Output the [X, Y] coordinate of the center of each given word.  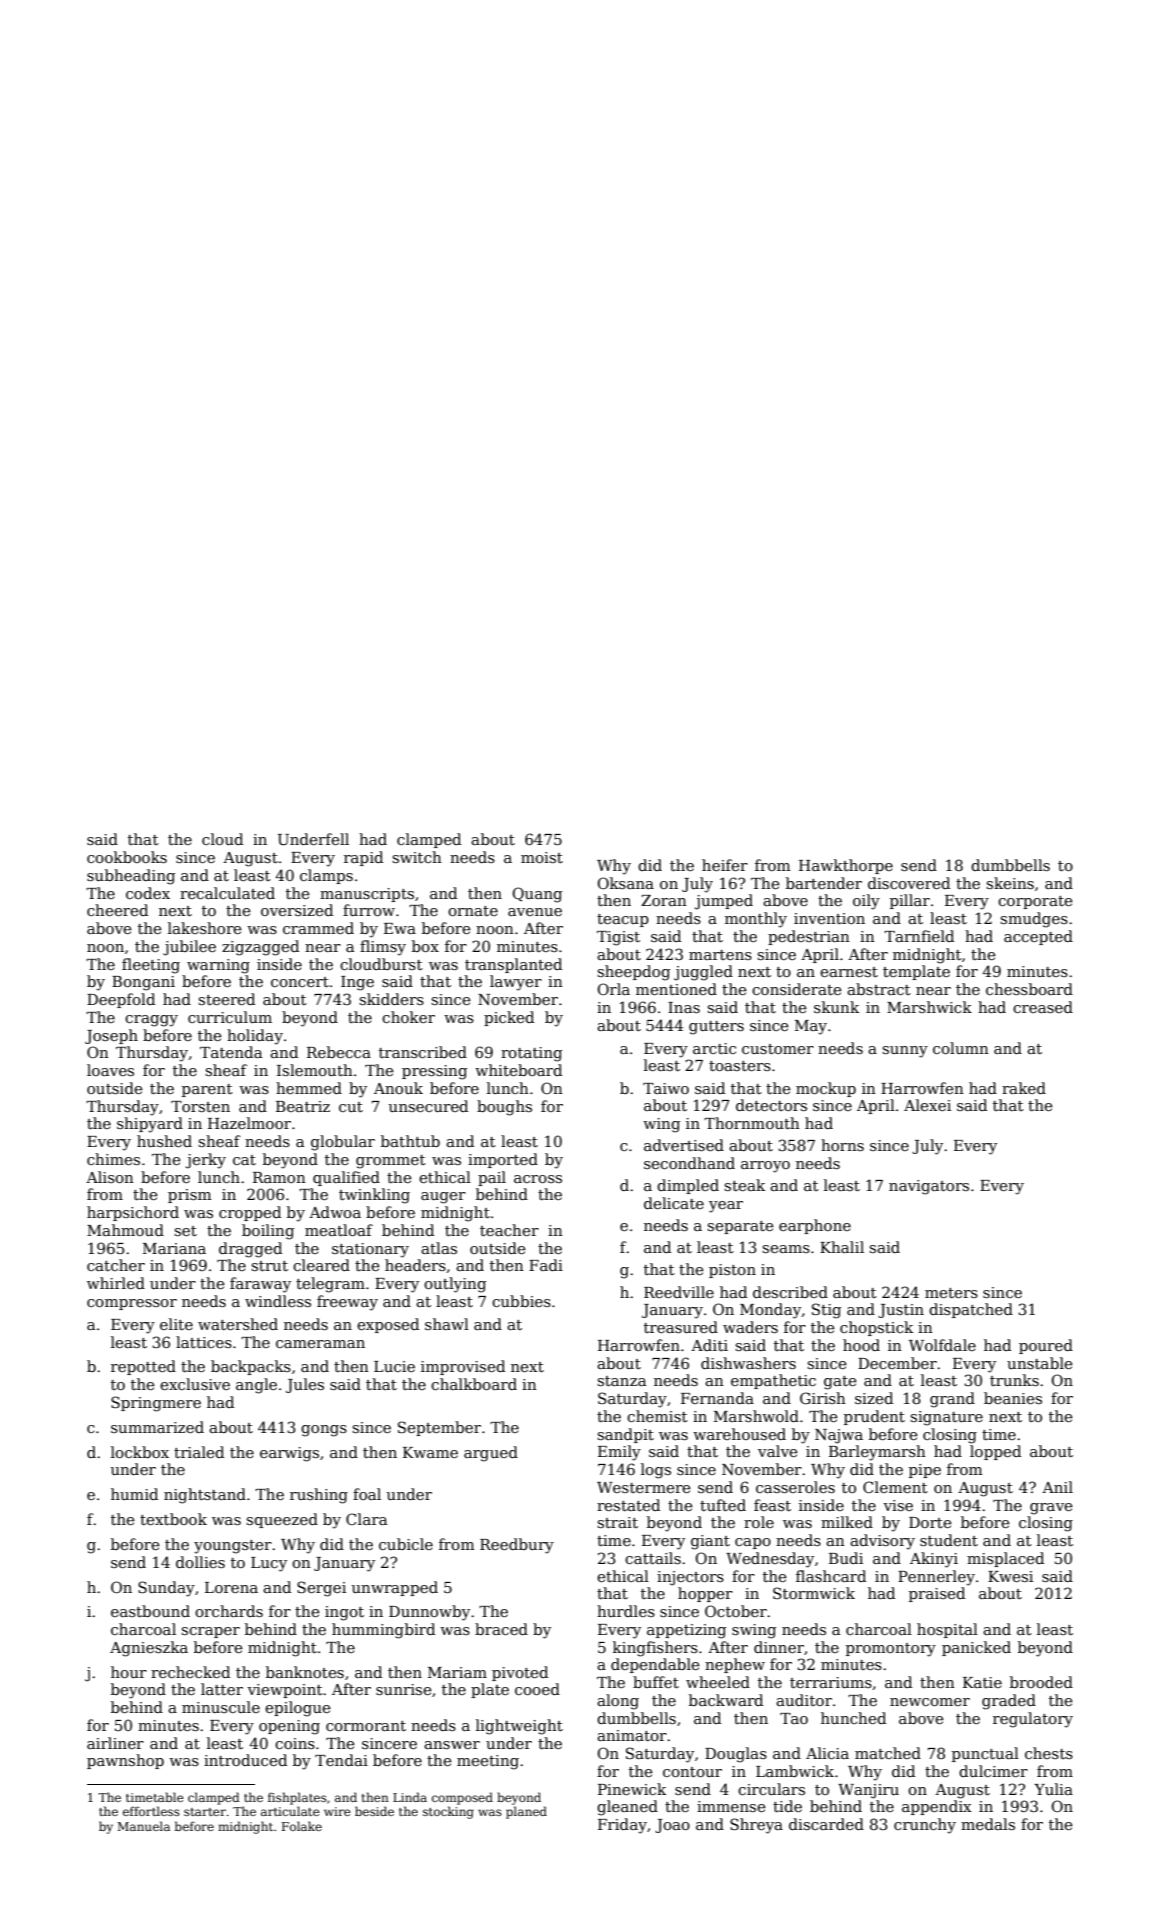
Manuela [143, 1826]
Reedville [679, 1292]
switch [417, 857]
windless [278, 1301]
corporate [1035, 902]
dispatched [971, 1310]
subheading [131, 877]
